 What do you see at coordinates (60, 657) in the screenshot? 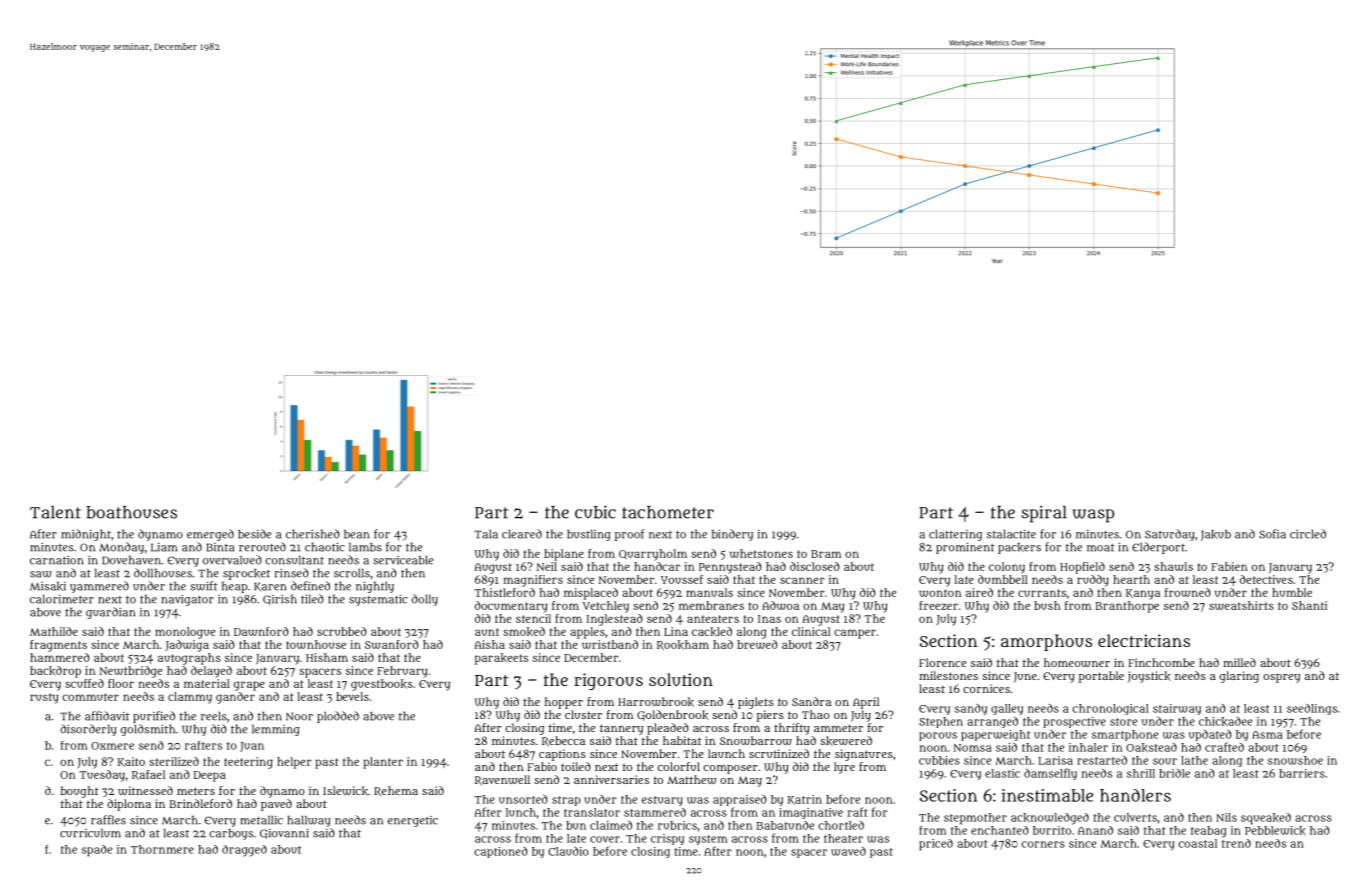
I see `hammered` at bounding box center [60, 657].
